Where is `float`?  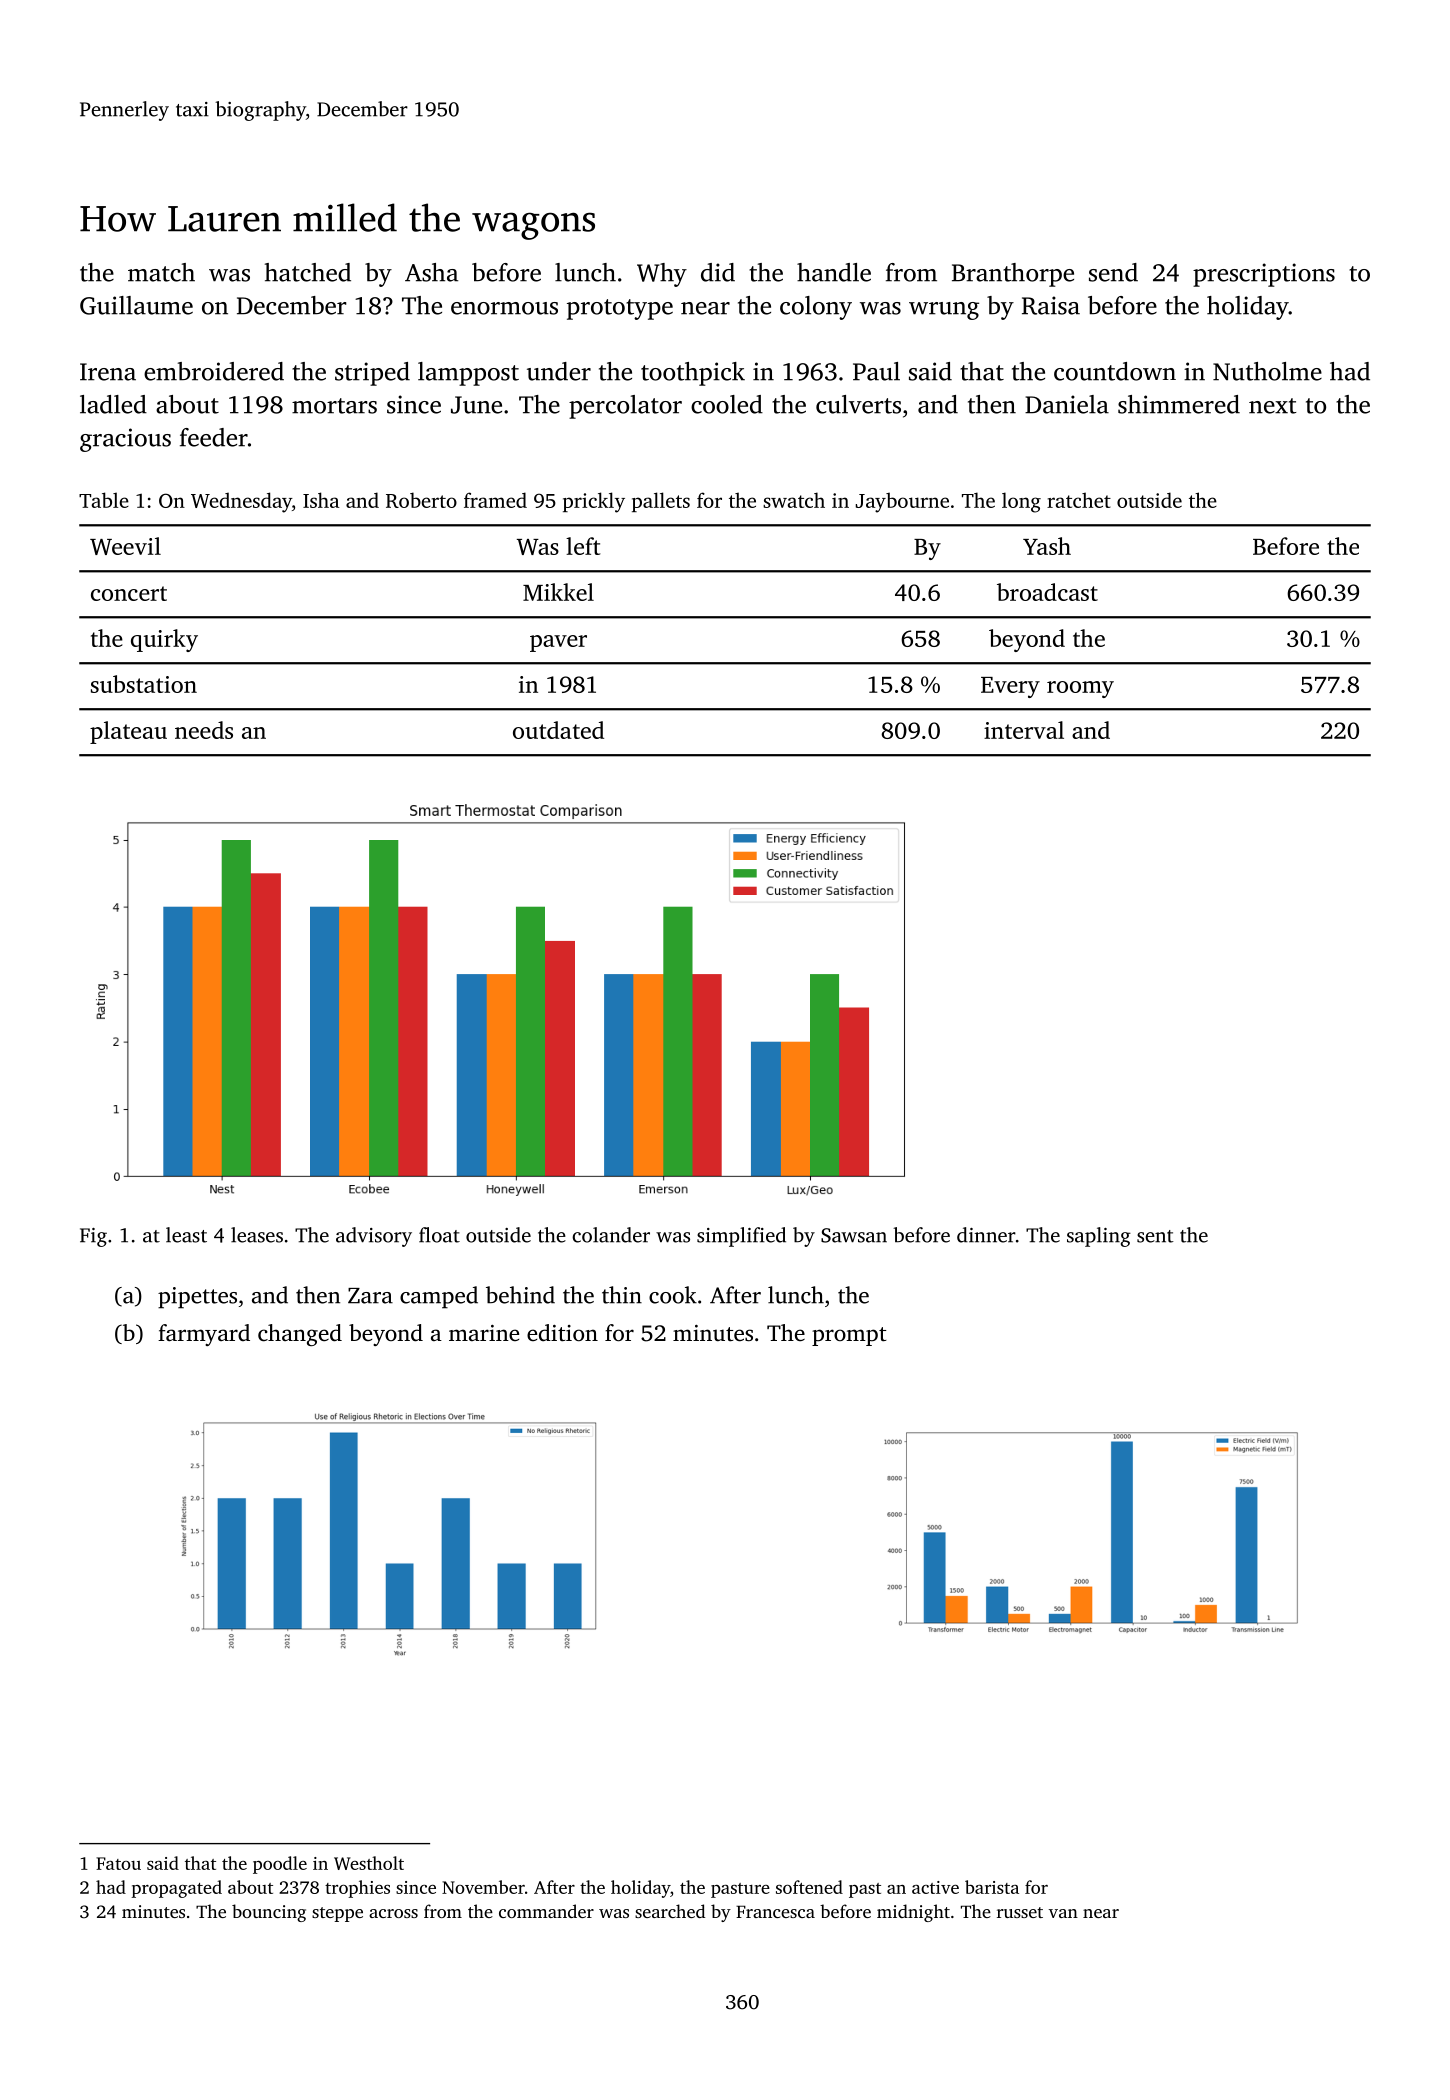
float is located at coordinates (439, 1235).
